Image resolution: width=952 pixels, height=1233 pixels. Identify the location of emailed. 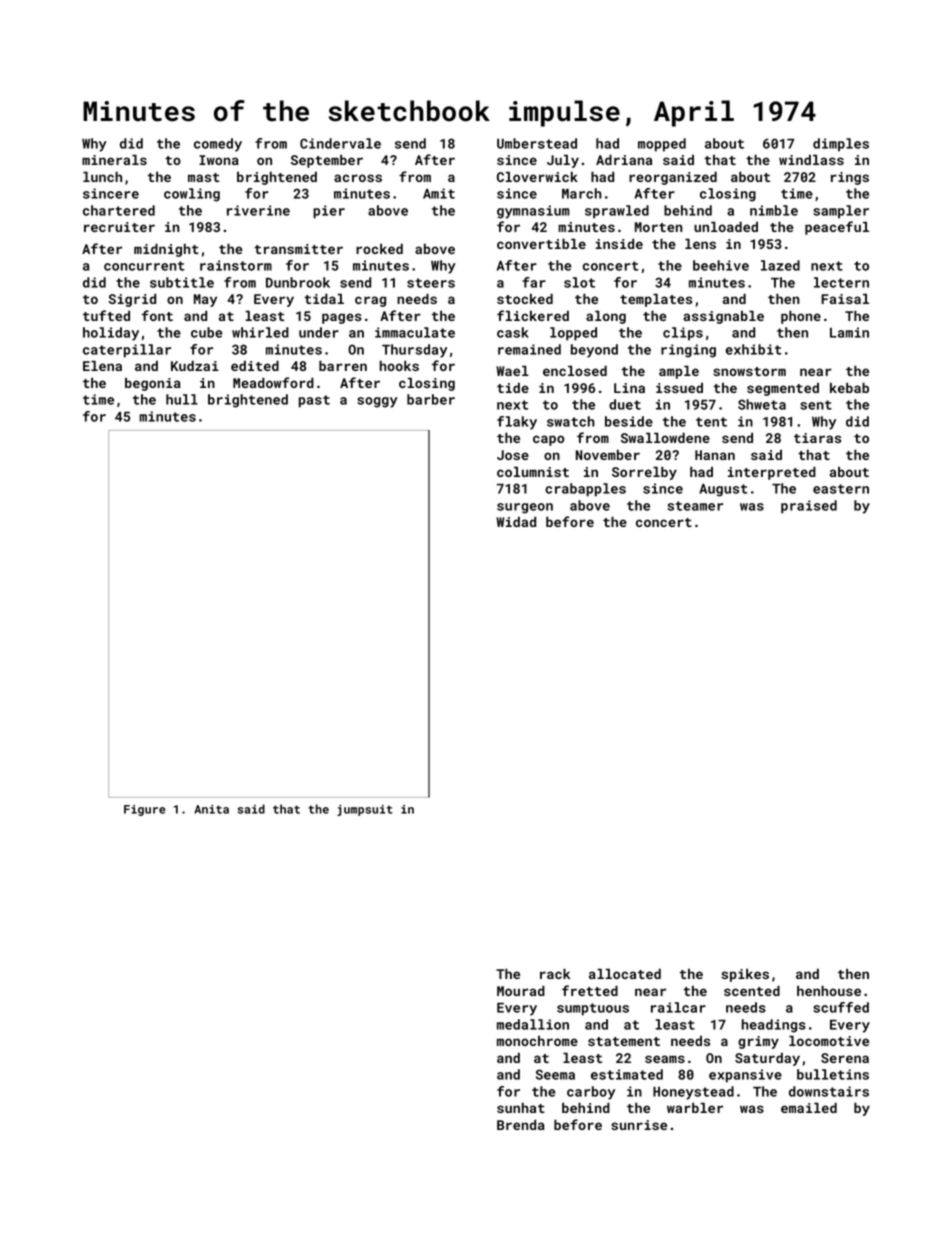
(809, 1107).
